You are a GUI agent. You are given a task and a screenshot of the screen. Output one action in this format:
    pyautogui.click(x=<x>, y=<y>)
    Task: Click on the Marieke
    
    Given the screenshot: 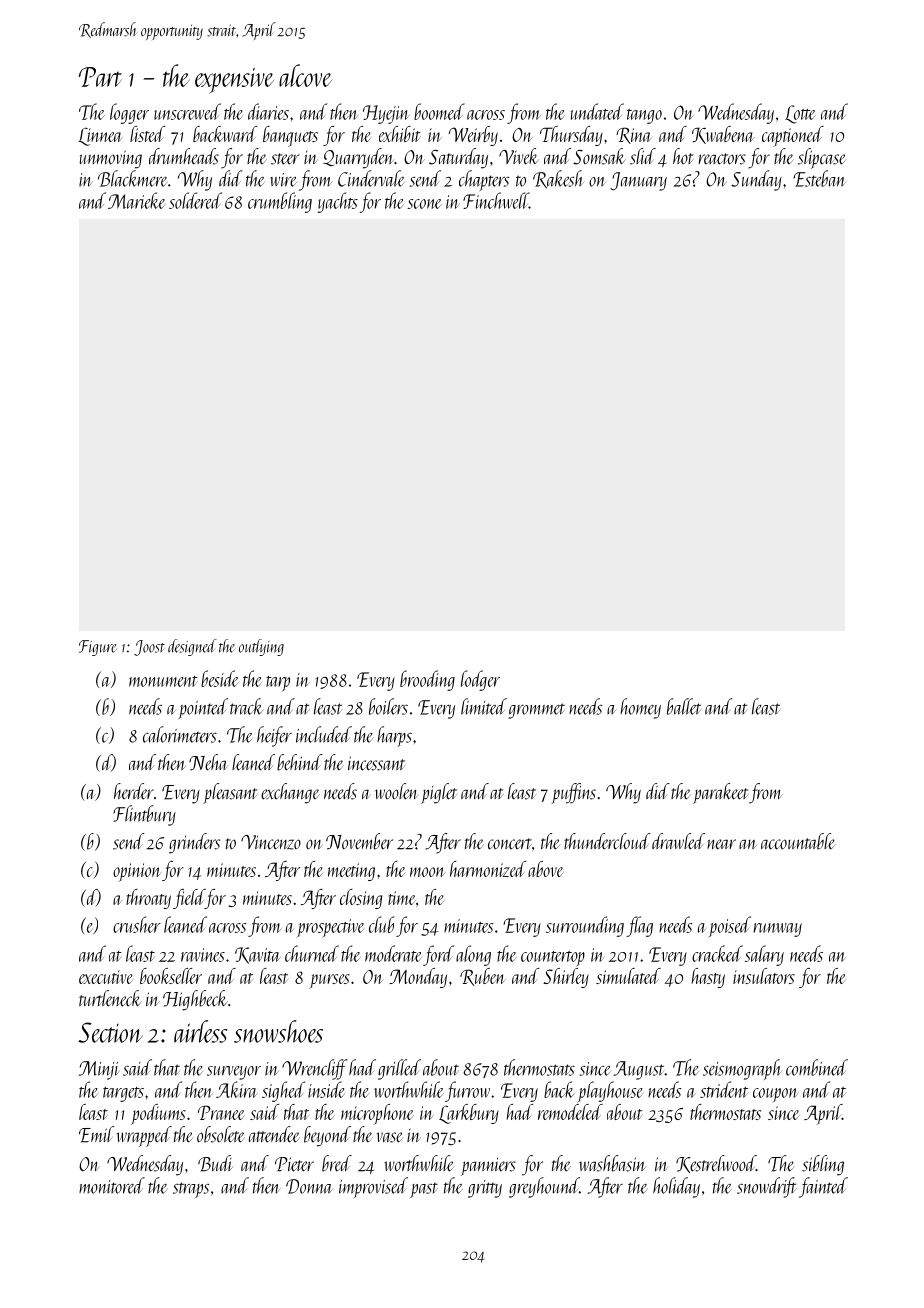 What is the action you would take?
    pyautogui.click(x=136, y=200)
